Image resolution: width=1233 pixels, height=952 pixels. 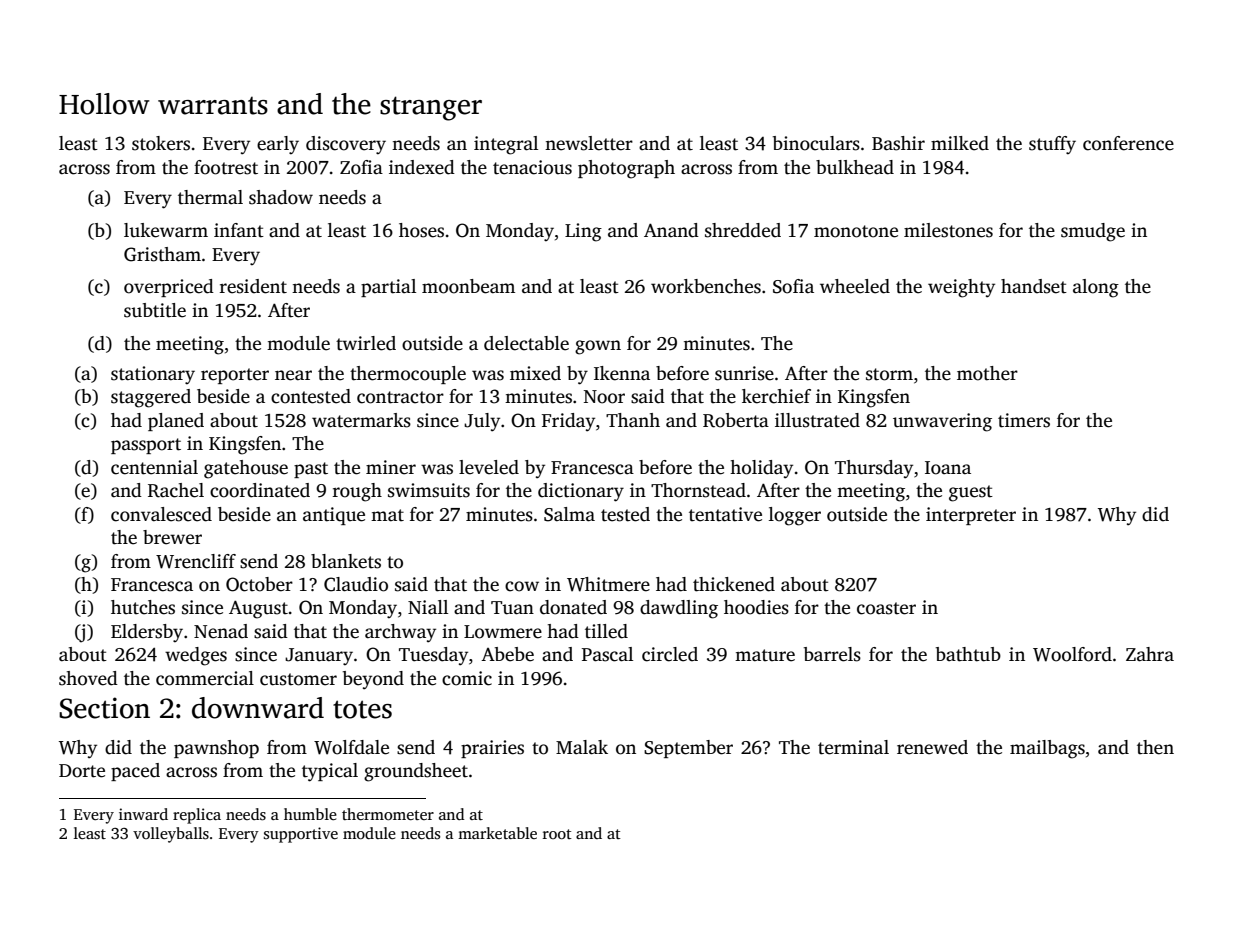 What do you see at coordinates (210, 197) in the screenshot?
I see `thermal` at bounding box center [210, 197].
